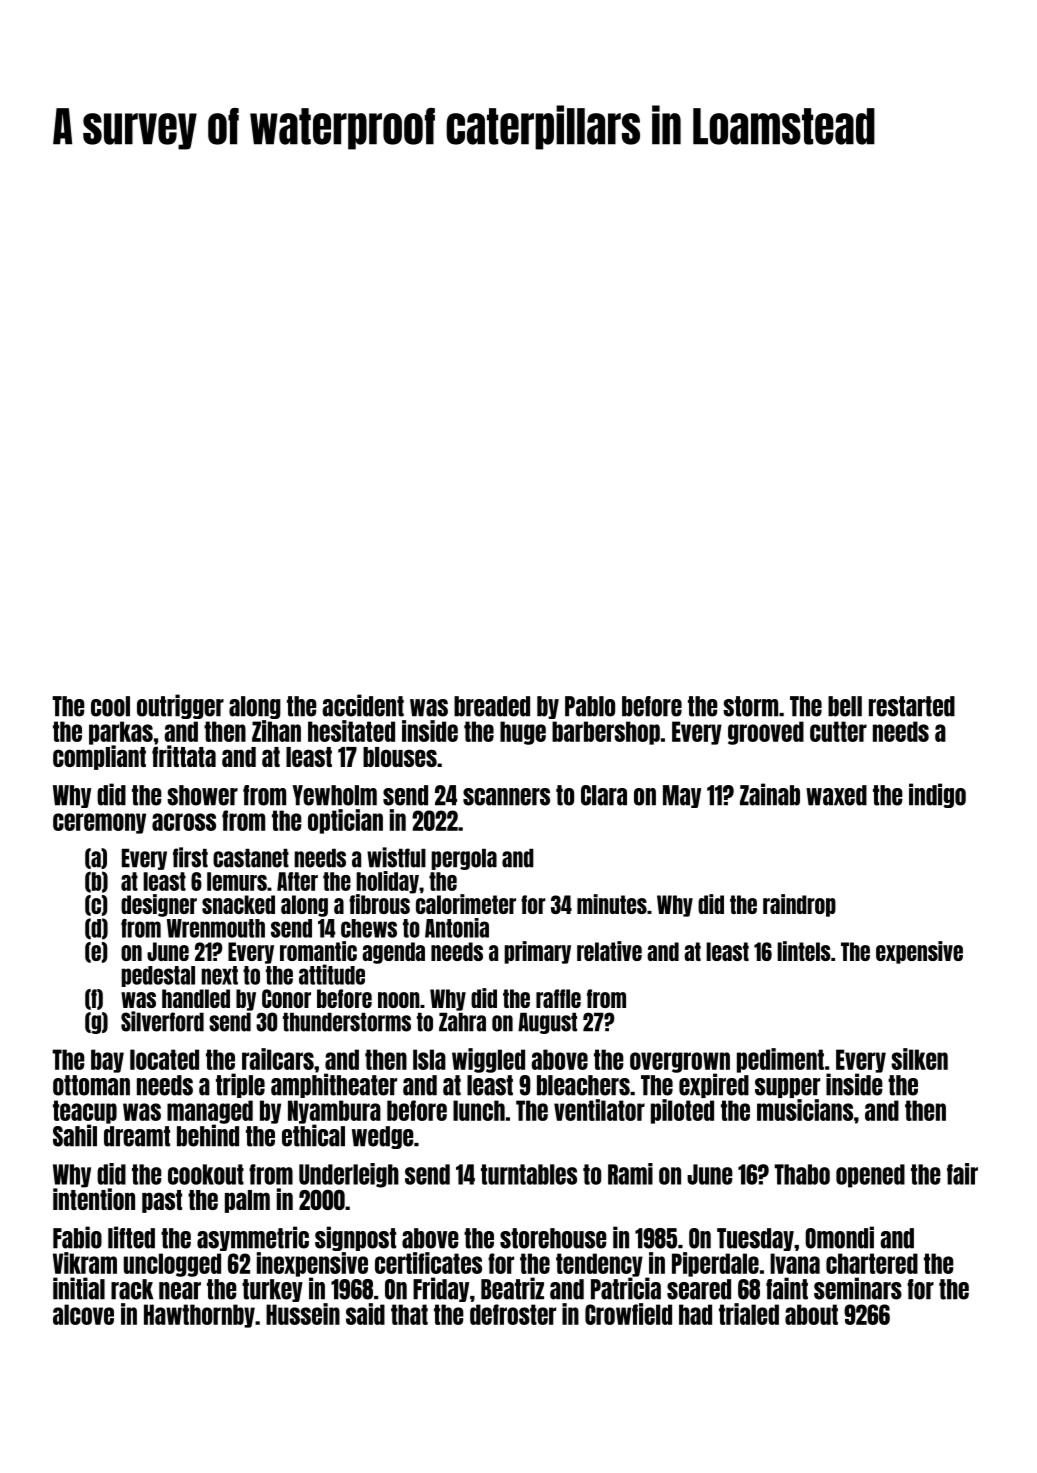 This document has height=1473, width=1037. I want to click on optician, so click(345, 821).
